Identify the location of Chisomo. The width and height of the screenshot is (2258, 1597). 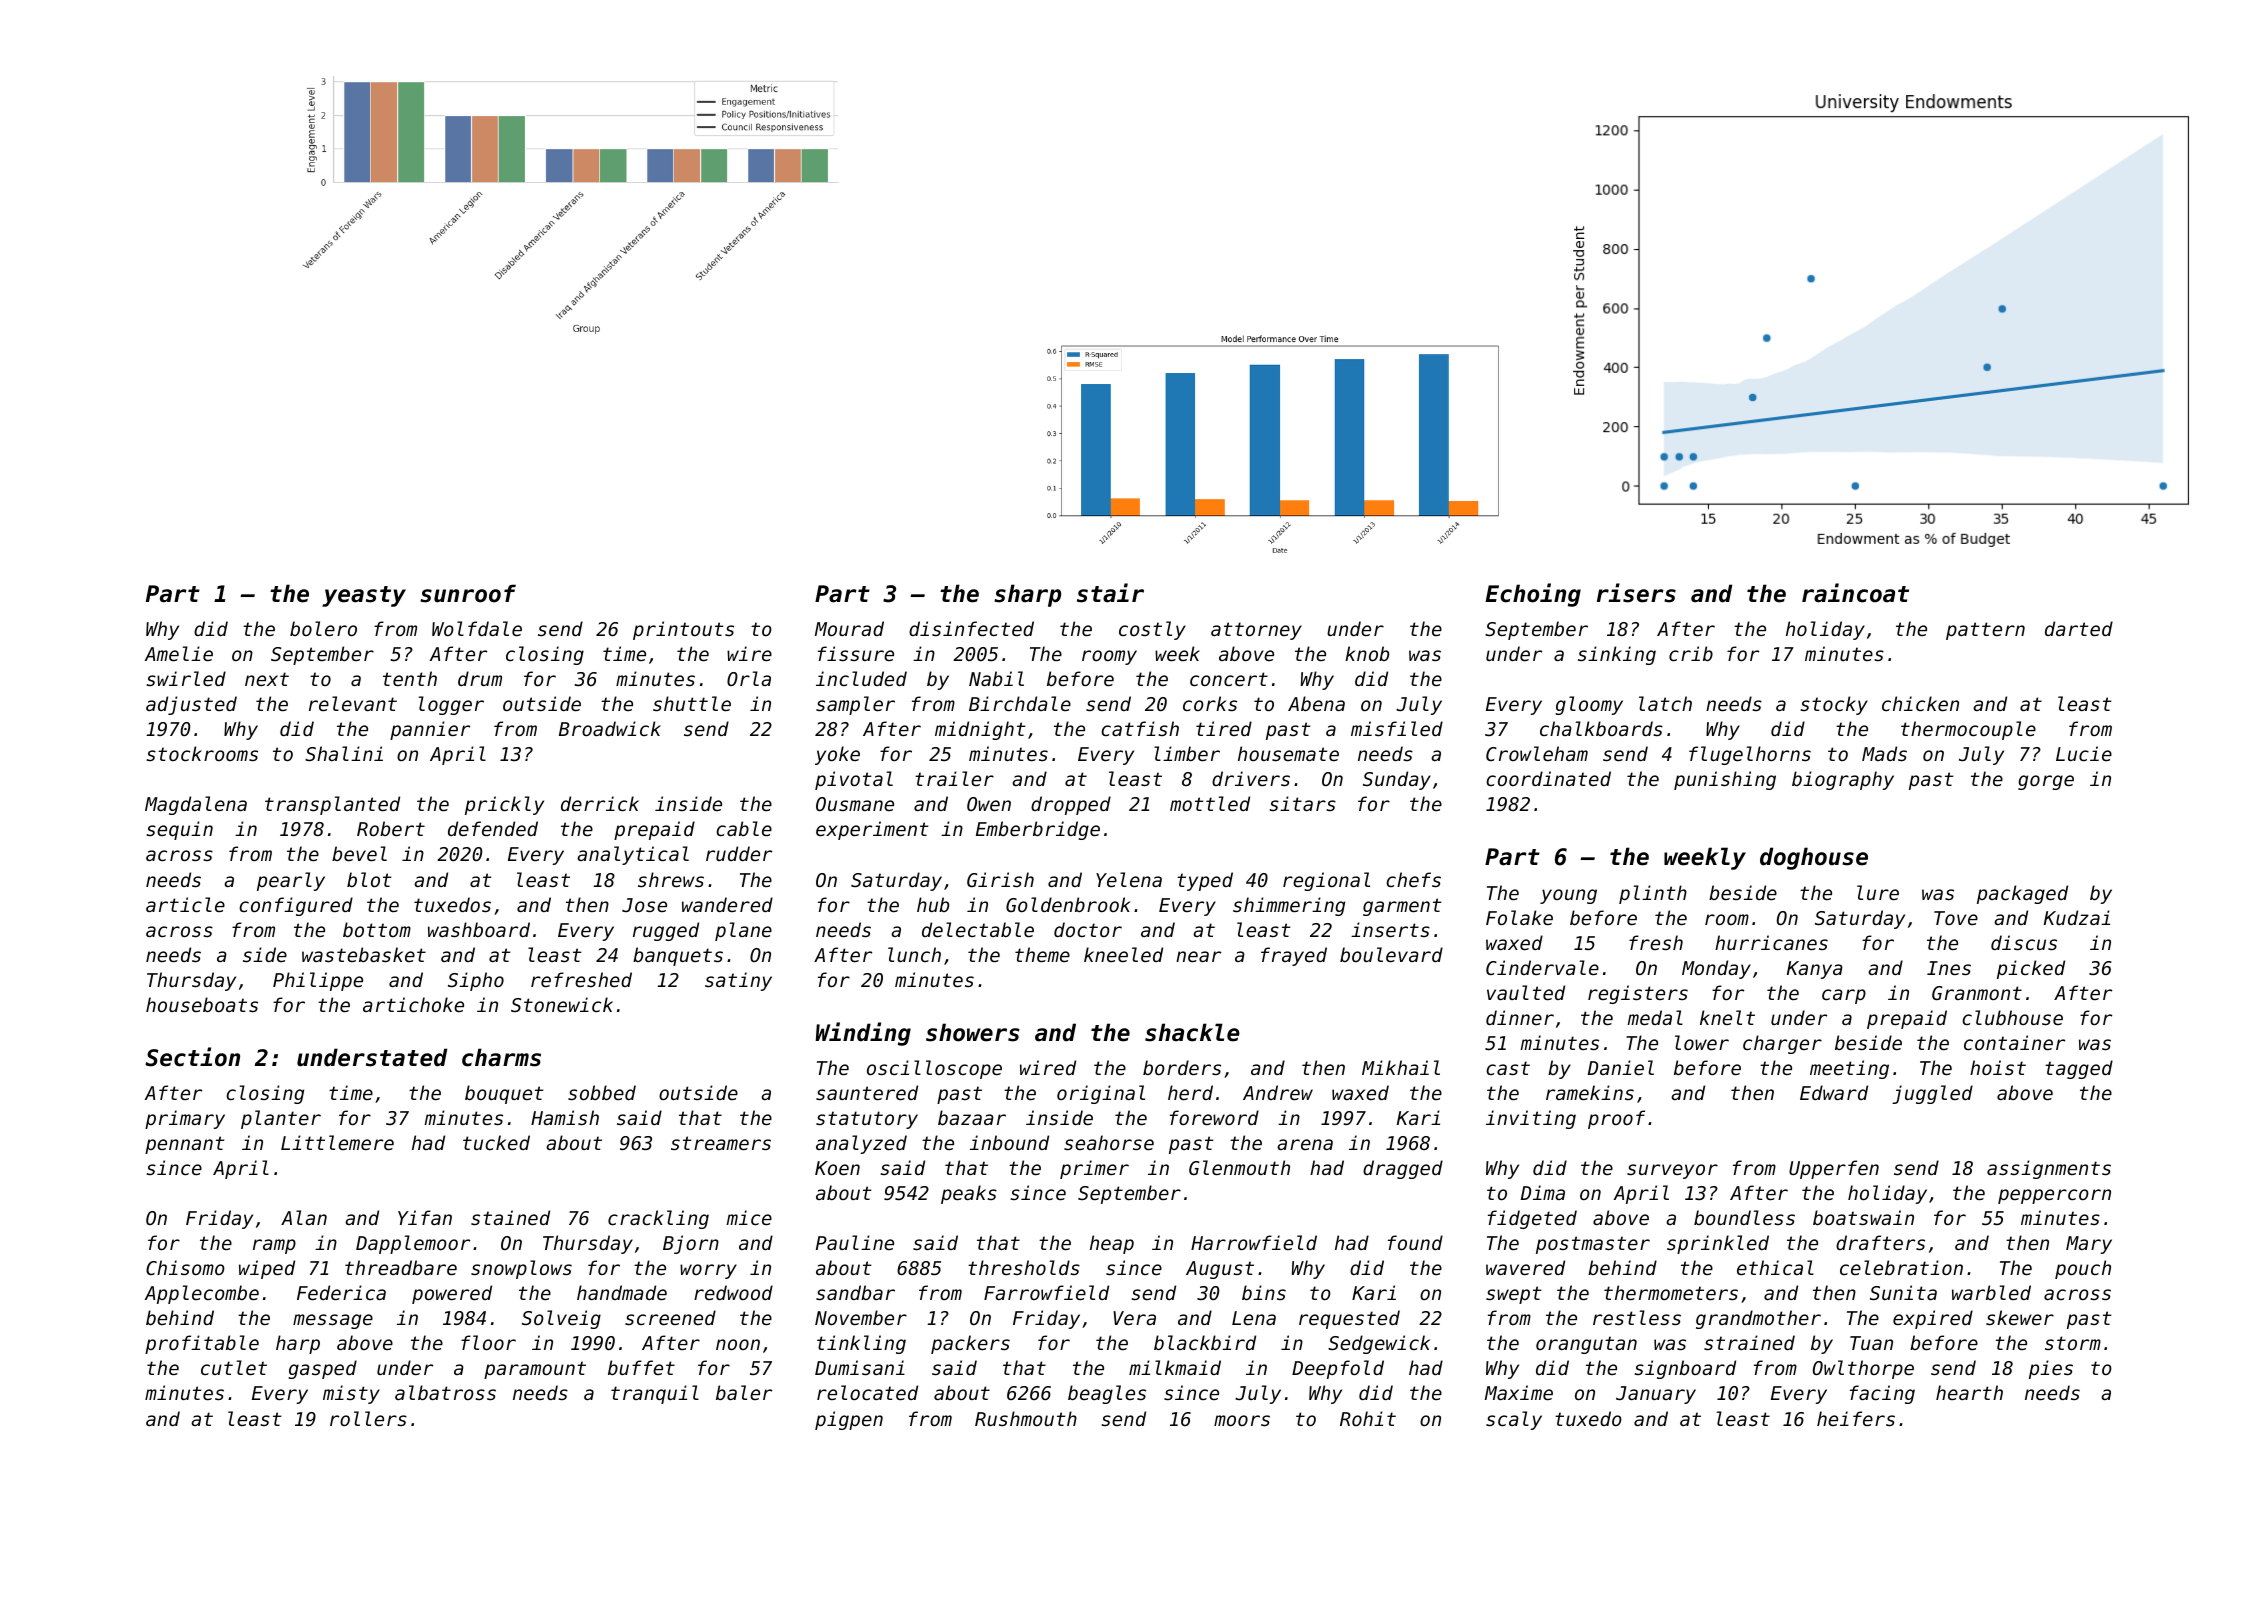
(185, 1267).
